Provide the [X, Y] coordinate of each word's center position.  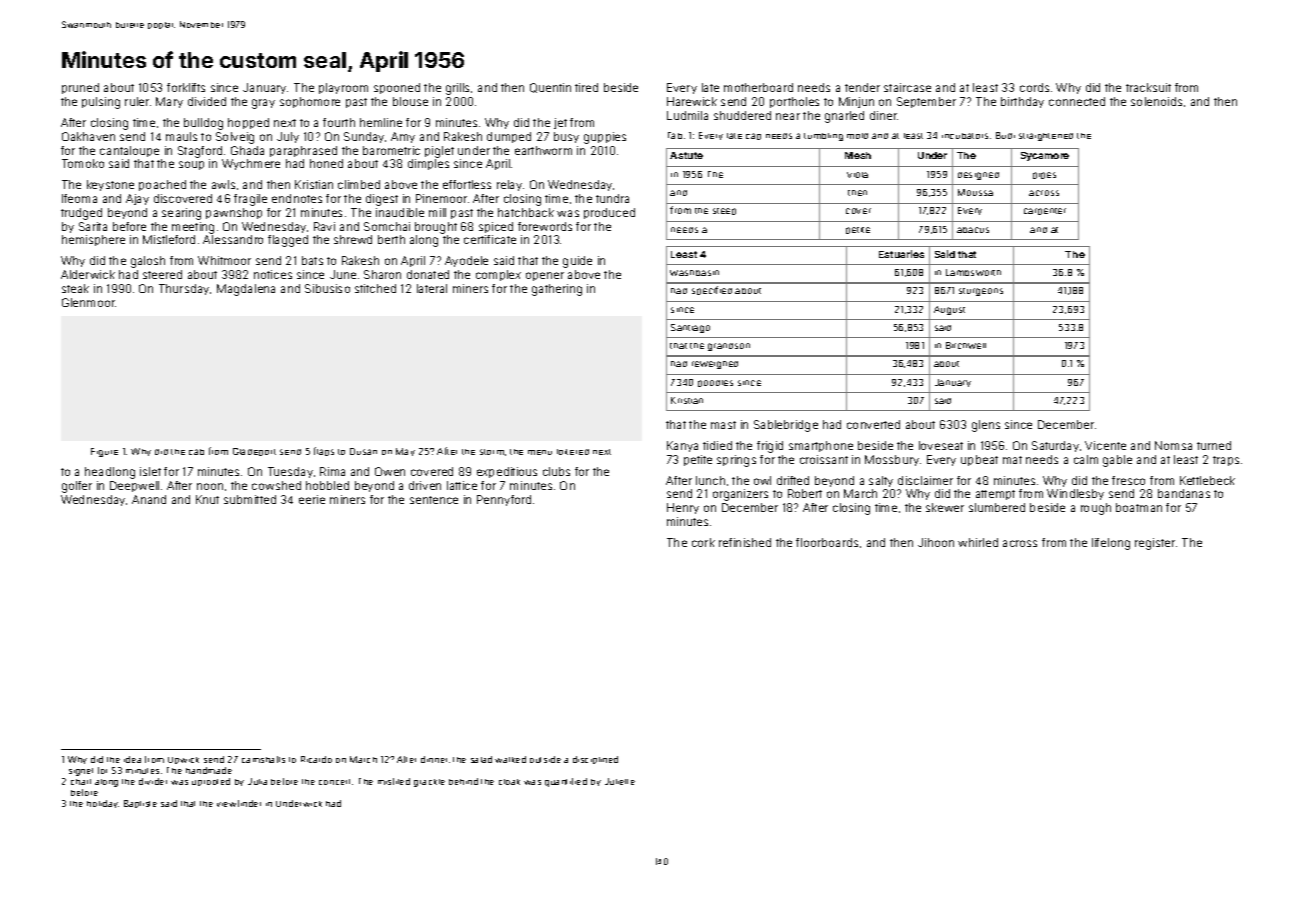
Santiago [690, 328]
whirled [978, 542]
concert [334, 782]
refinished [745, 542]
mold [857, 136]
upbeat [979, 460]
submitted [250, 499]
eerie [312, 499]
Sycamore [1045, 156]
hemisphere [93, 240]
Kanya [682, 446]
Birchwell [966, 345]
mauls [181, 136]
